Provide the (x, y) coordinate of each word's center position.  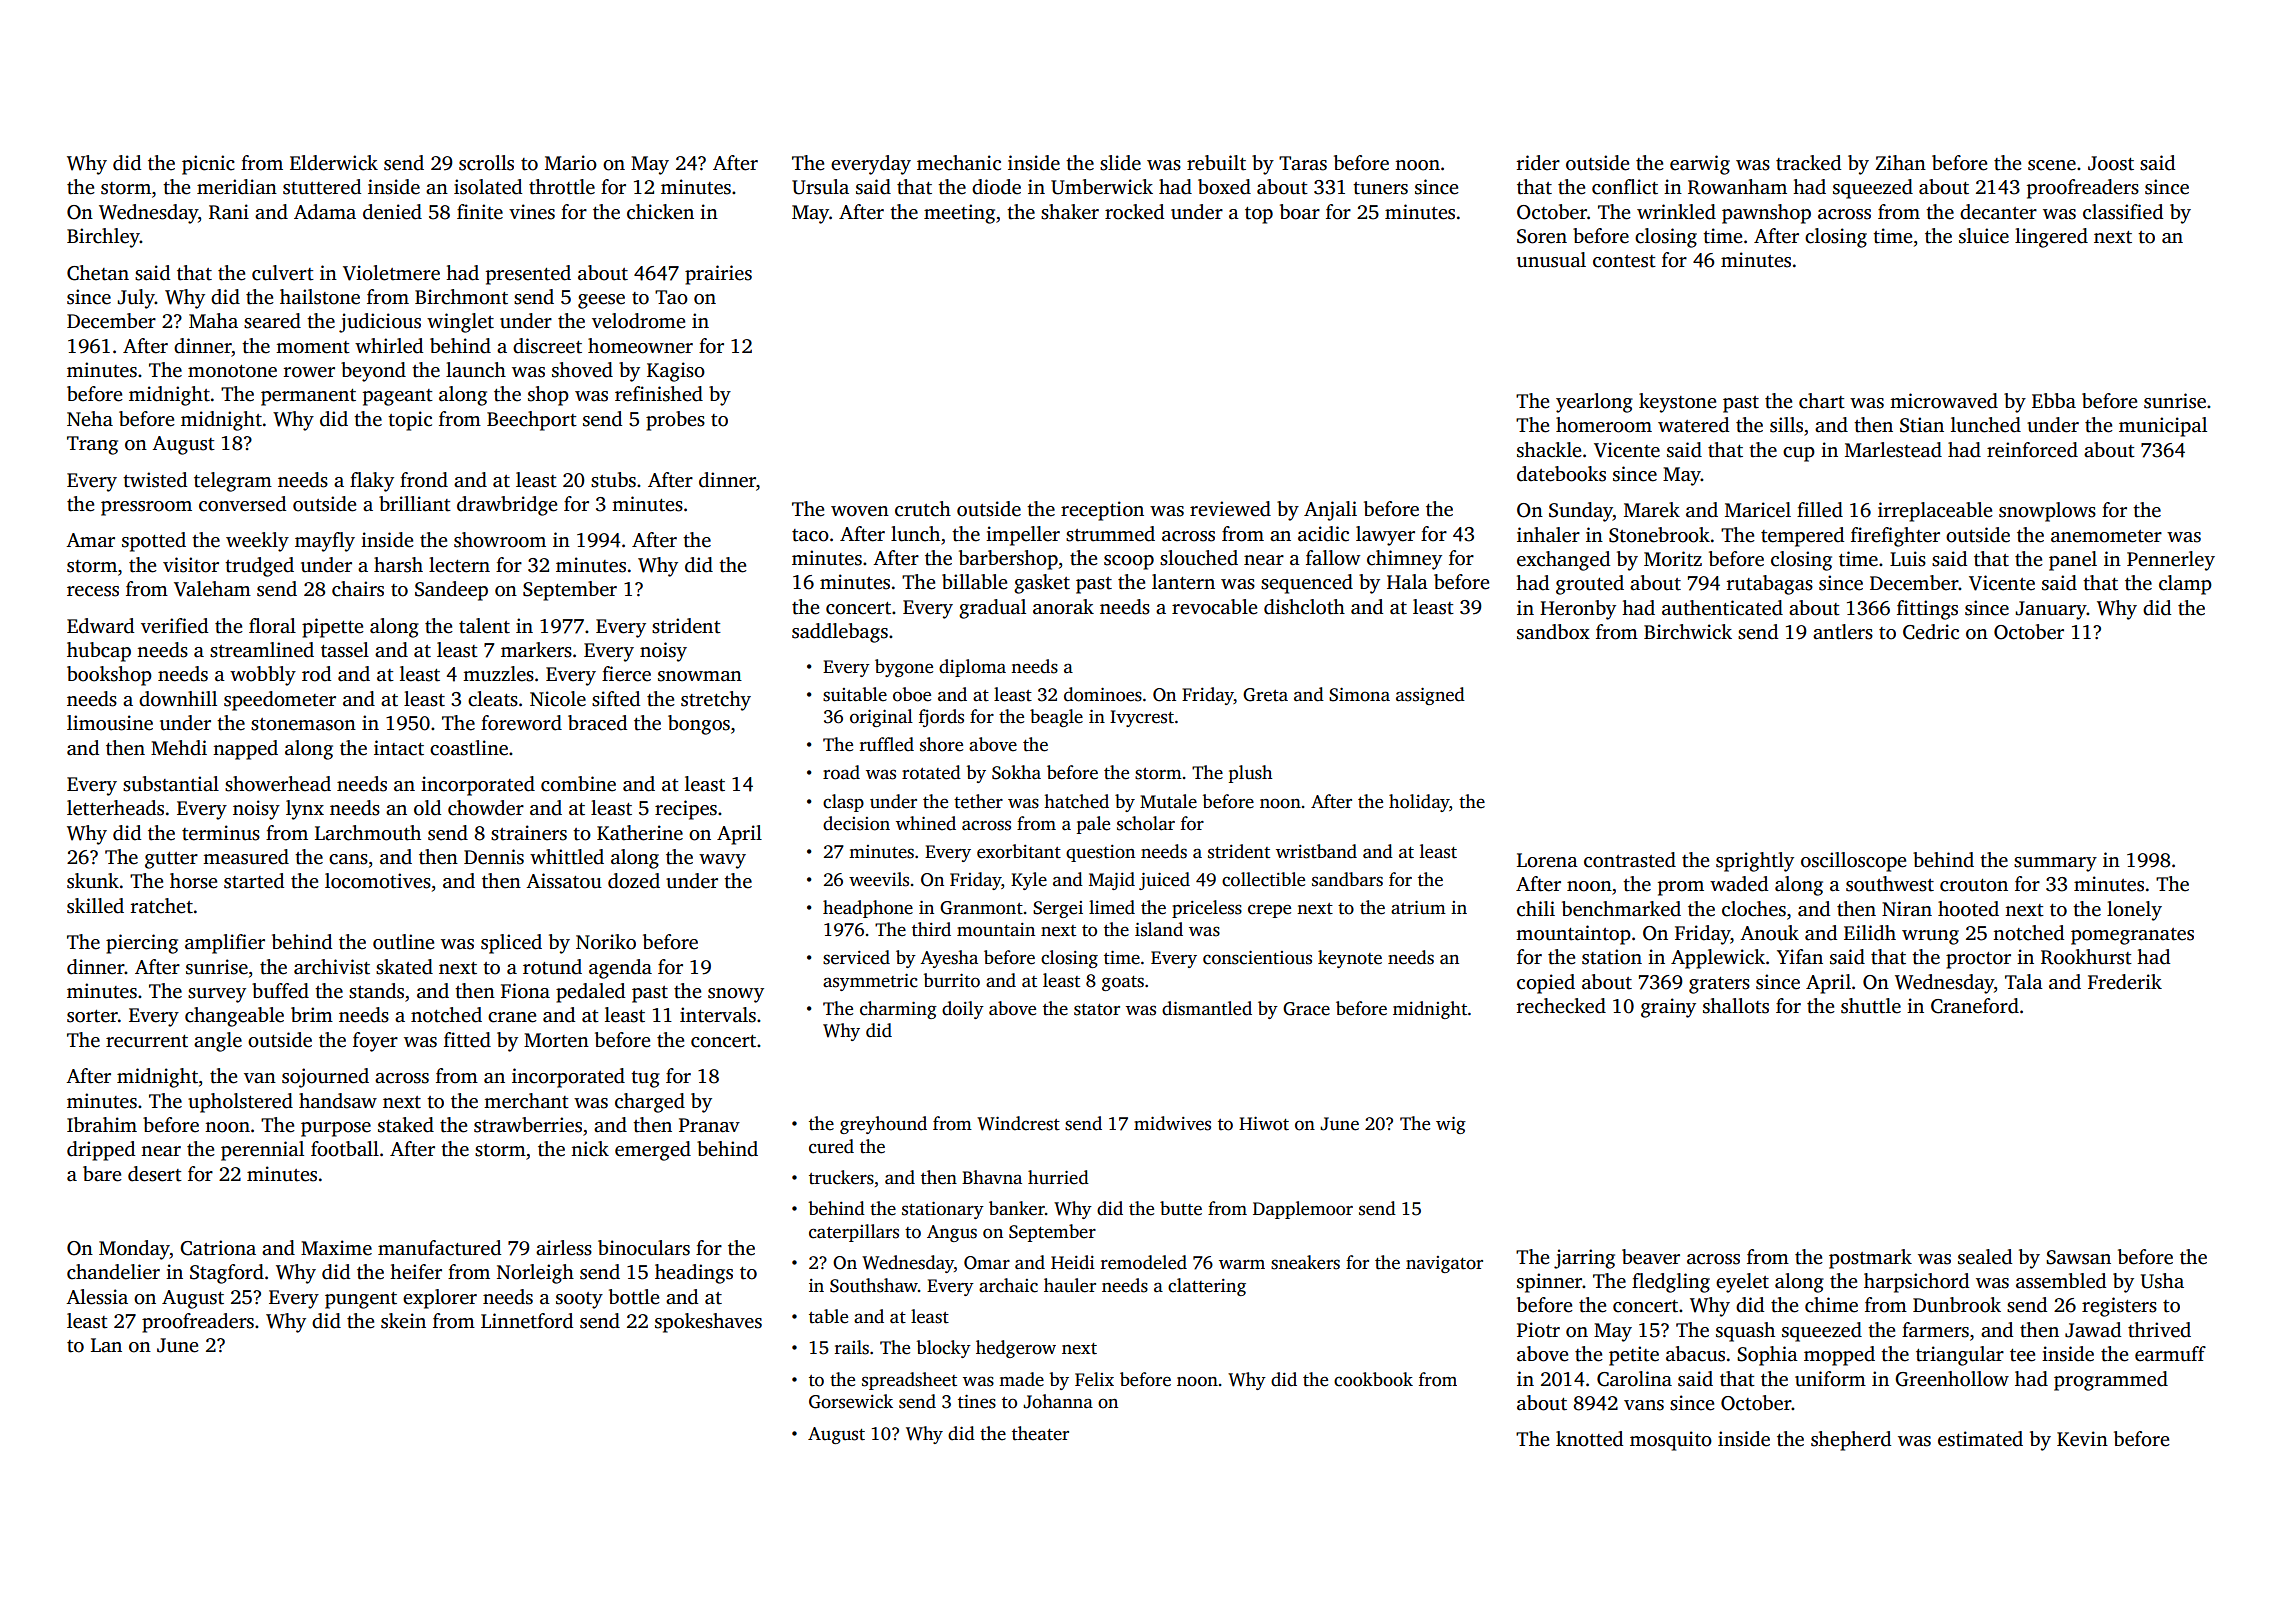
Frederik (2125, 982)
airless (564, 1248)
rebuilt (1216, 163)
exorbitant (1019, 851)
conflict (1625, 187)
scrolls (486, 163)
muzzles (498, 674)
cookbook (1373, 1379)
